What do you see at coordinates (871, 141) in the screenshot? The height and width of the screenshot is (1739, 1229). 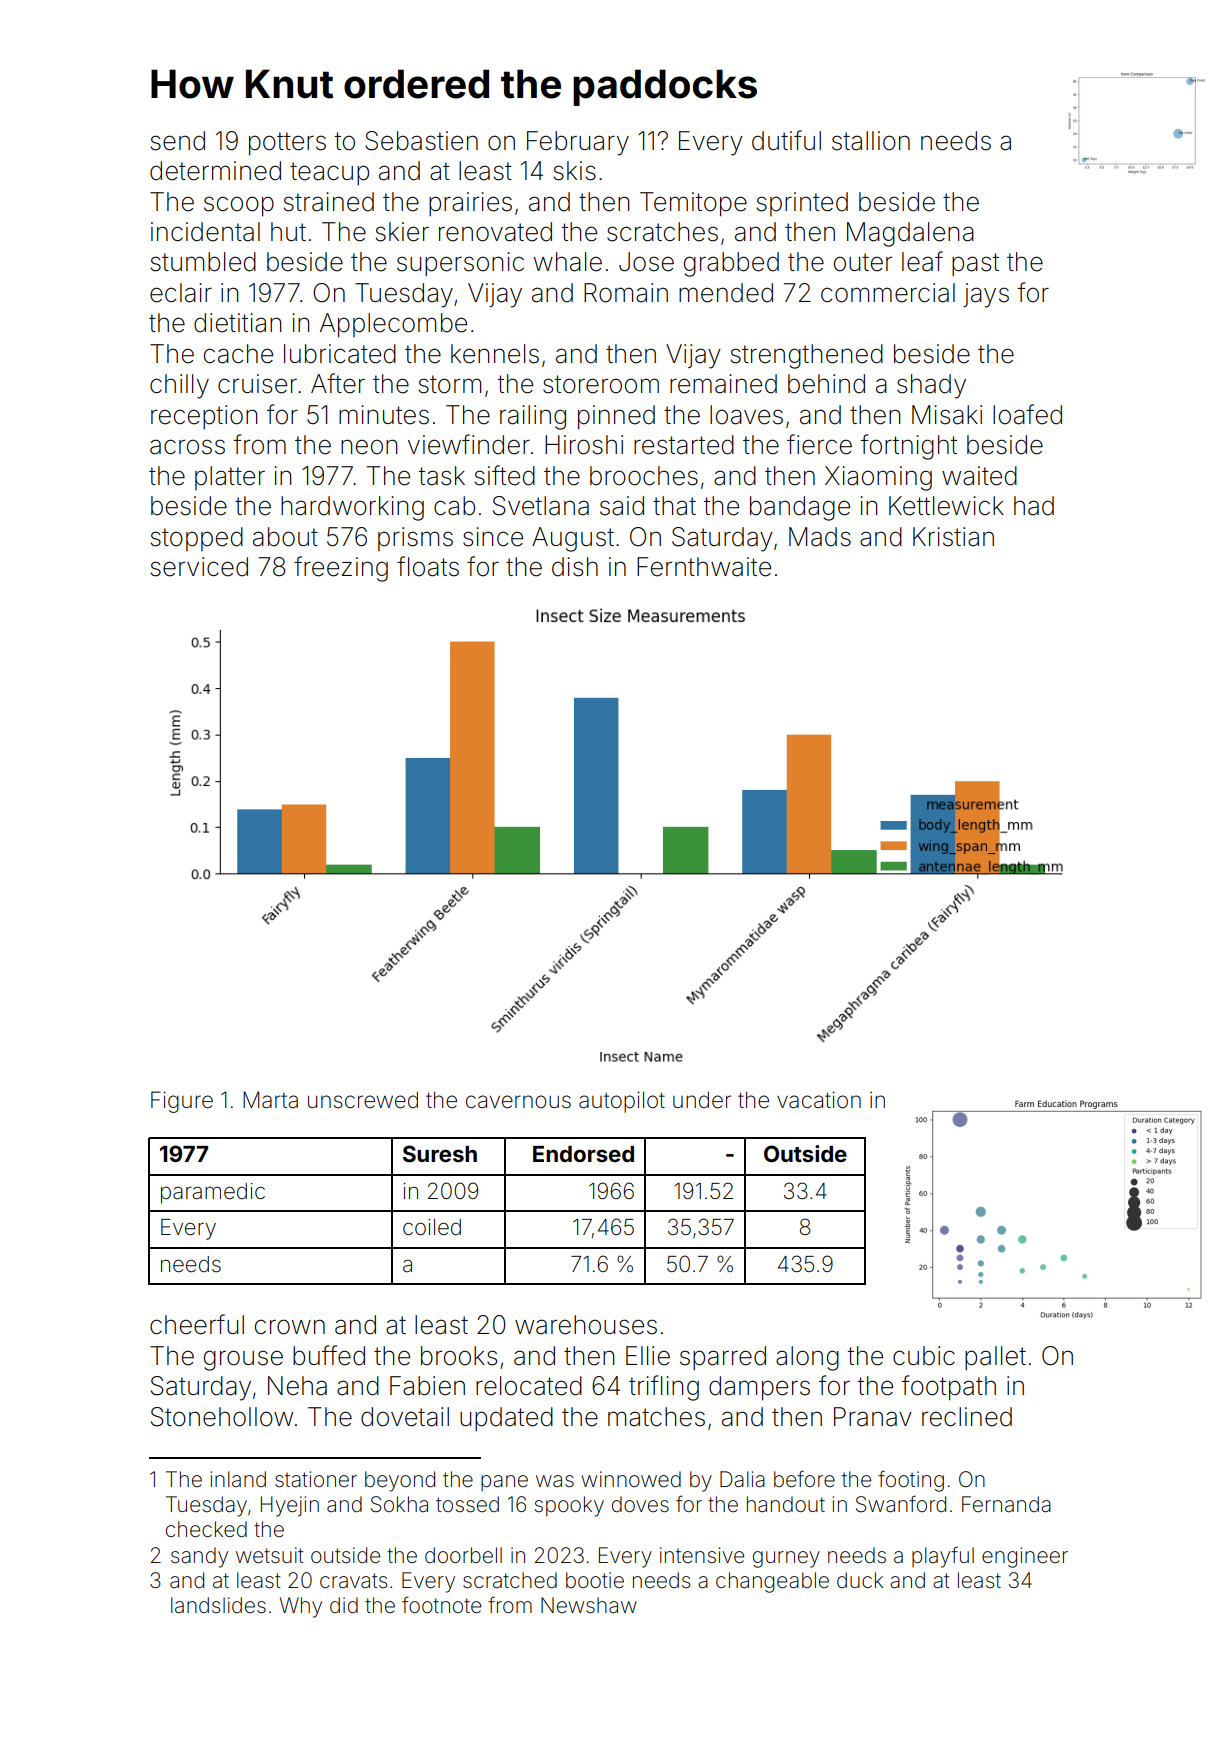 I see `stallion` at bounding box center [871, 141].
